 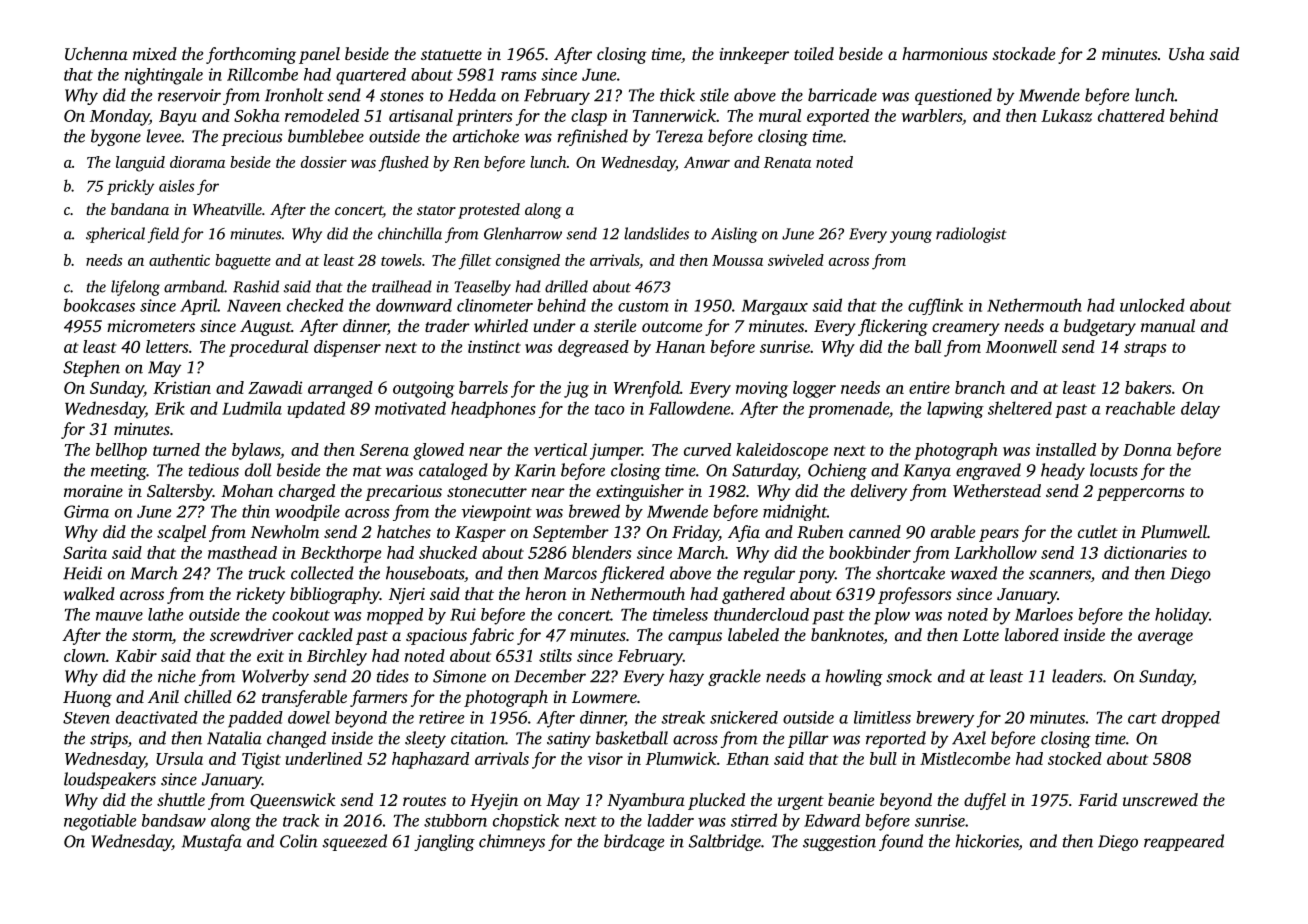 I want to click on stile, so click(x=714, y=95).
